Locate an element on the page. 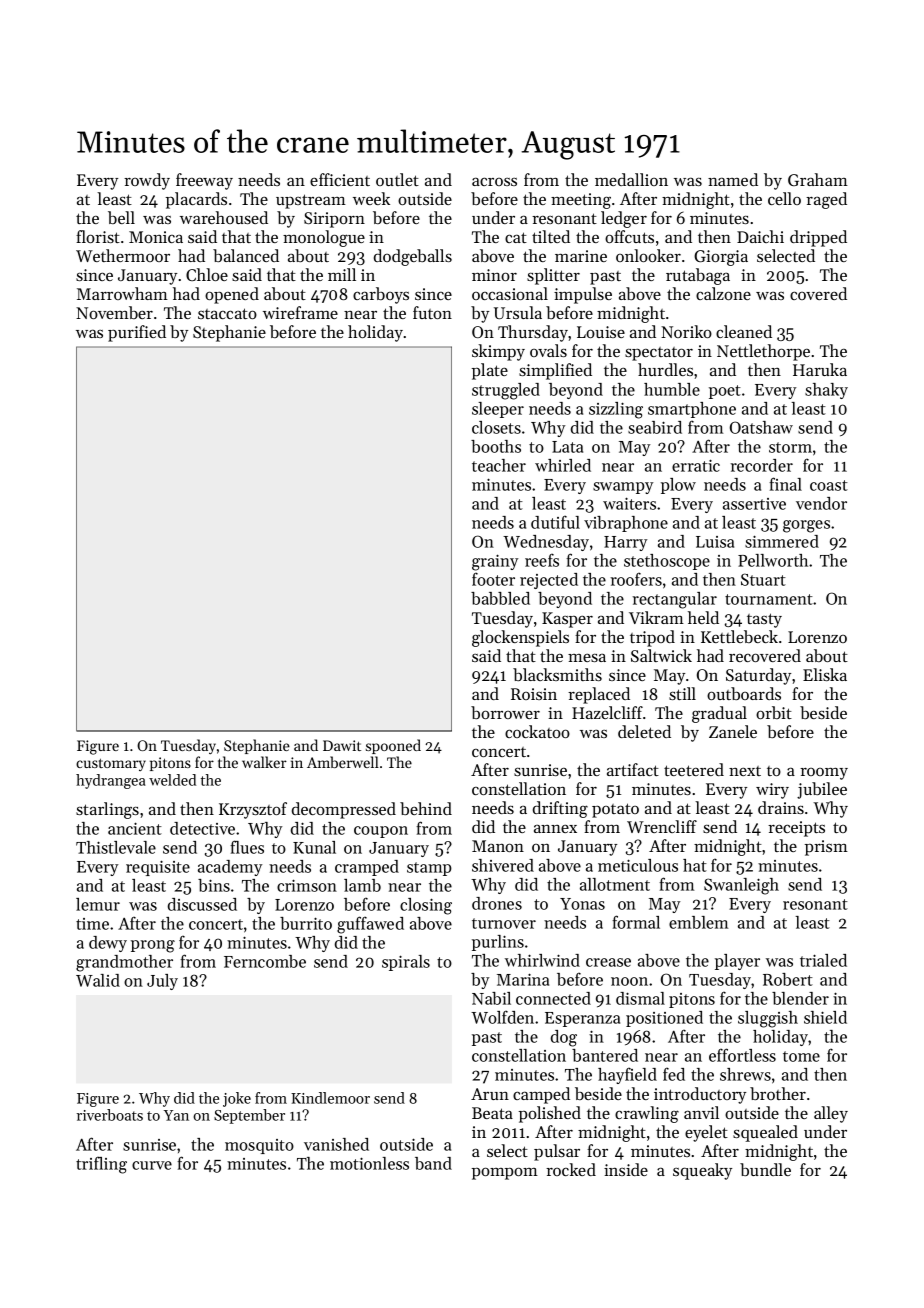 This page has height=1308, width=924. sizzling is located at coordinates (616, 410).
